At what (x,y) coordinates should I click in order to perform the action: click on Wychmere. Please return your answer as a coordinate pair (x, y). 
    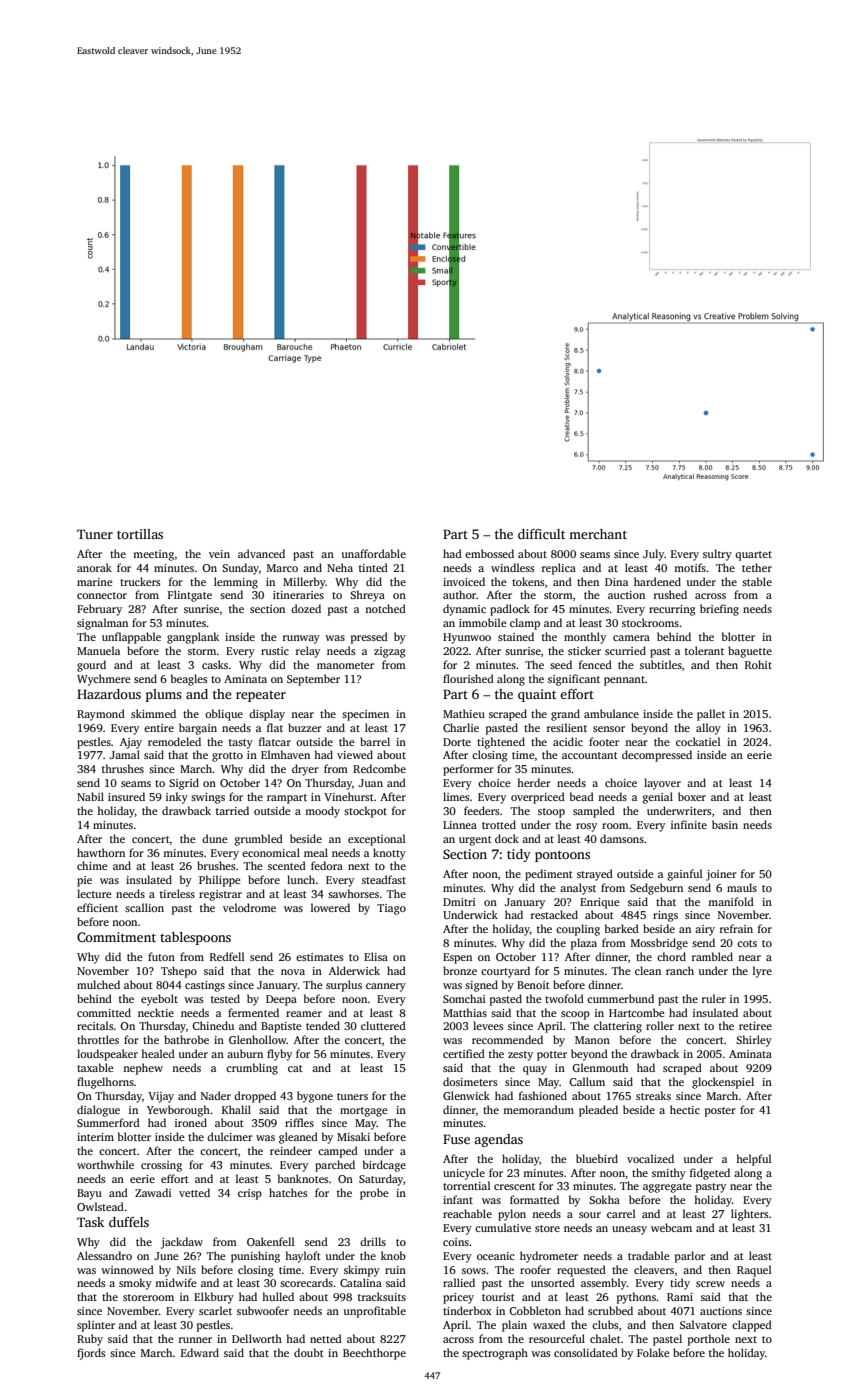
    Looking at the image, I should click on (104, 680).
